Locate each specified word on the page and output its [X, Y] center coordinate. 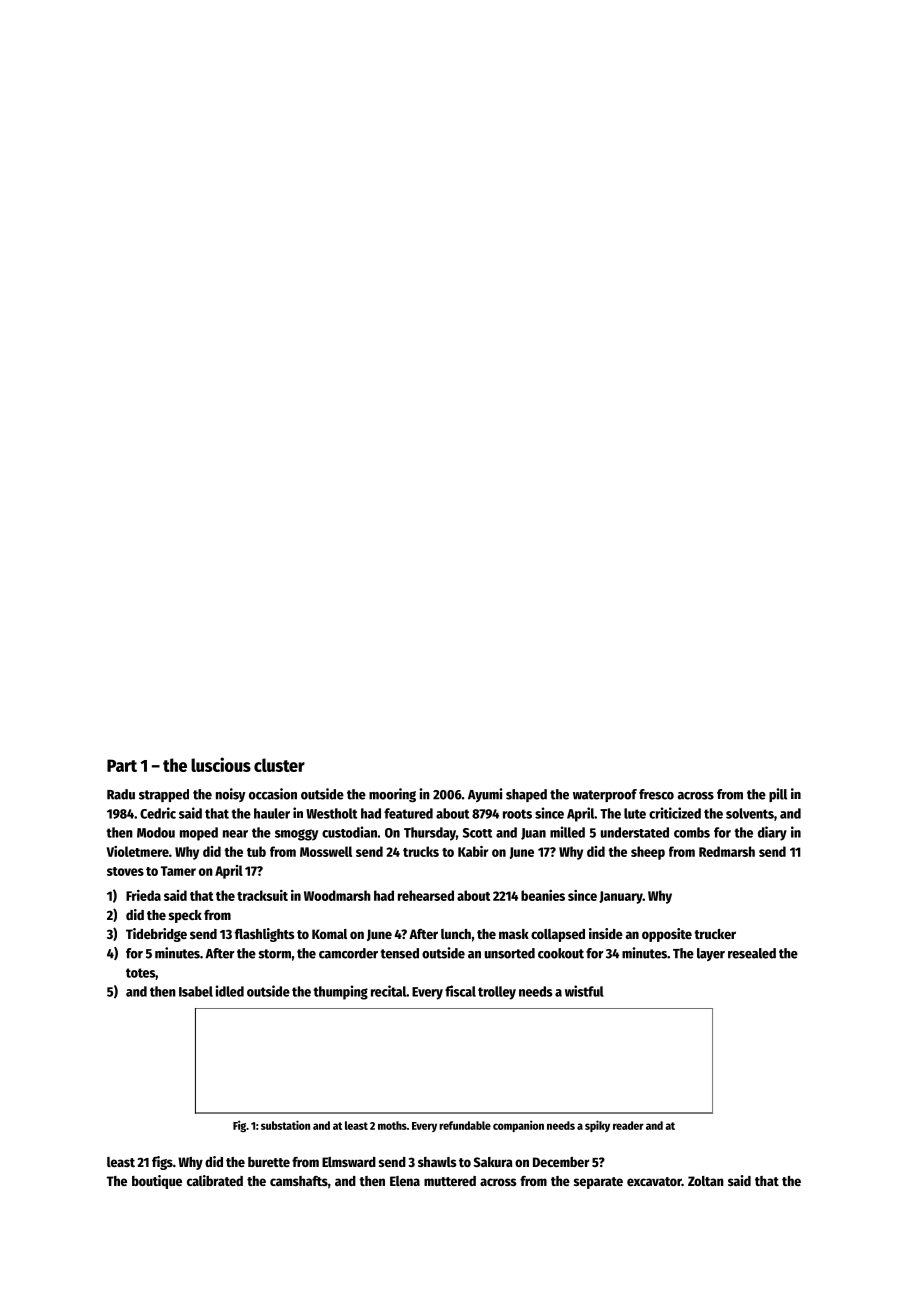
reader [628, 1125]
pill [778, 795]
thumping [341, 992]
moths [392, 1125]
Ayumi [485, 795]
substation [285, 1125]
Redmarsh [727, 851]
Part [122, 765]
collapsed [558, 935]
